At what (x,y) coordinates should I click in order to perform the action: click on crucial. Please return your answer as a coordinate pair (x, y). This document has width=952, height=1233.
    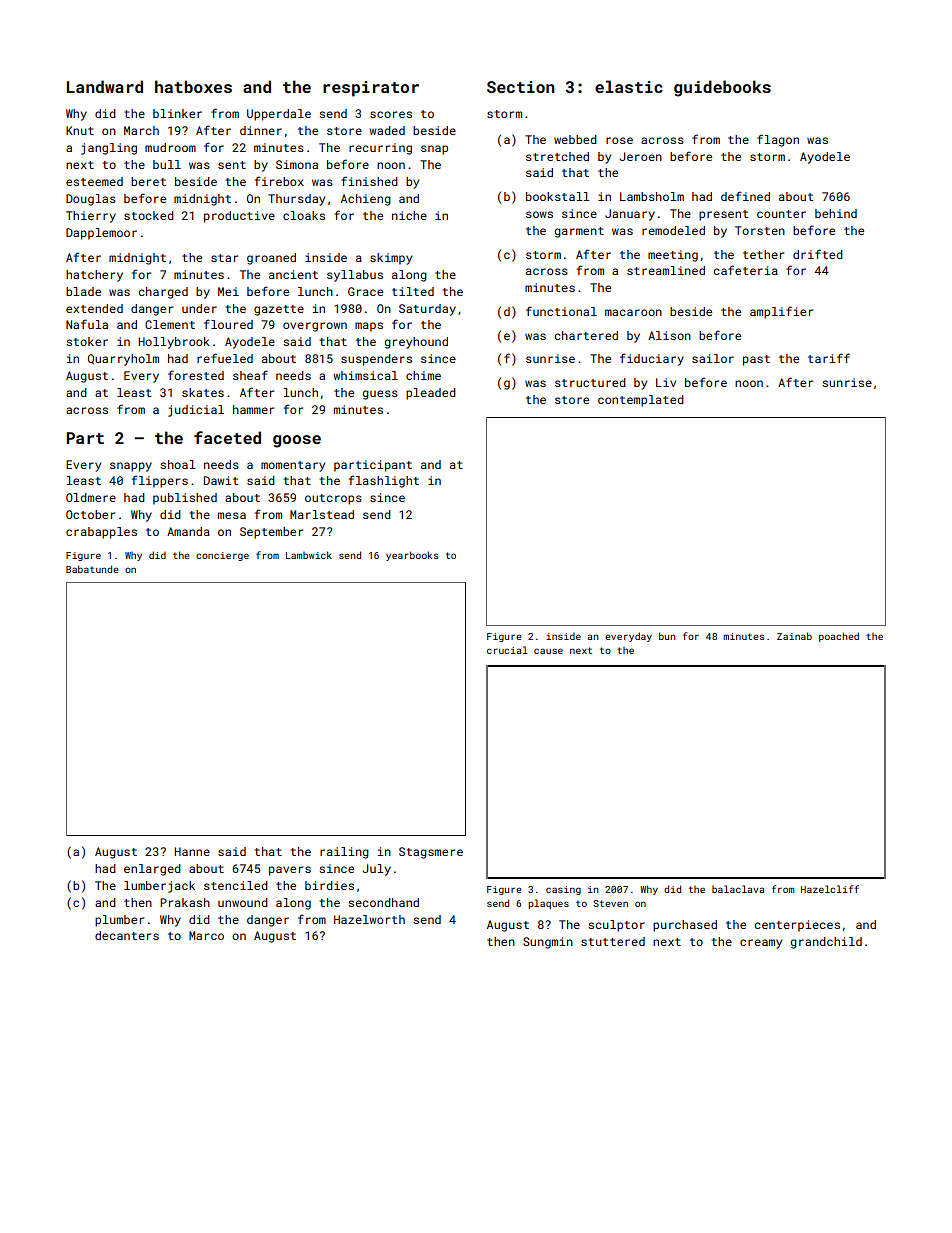
    Looking at the image, I should click on (507, 650).
